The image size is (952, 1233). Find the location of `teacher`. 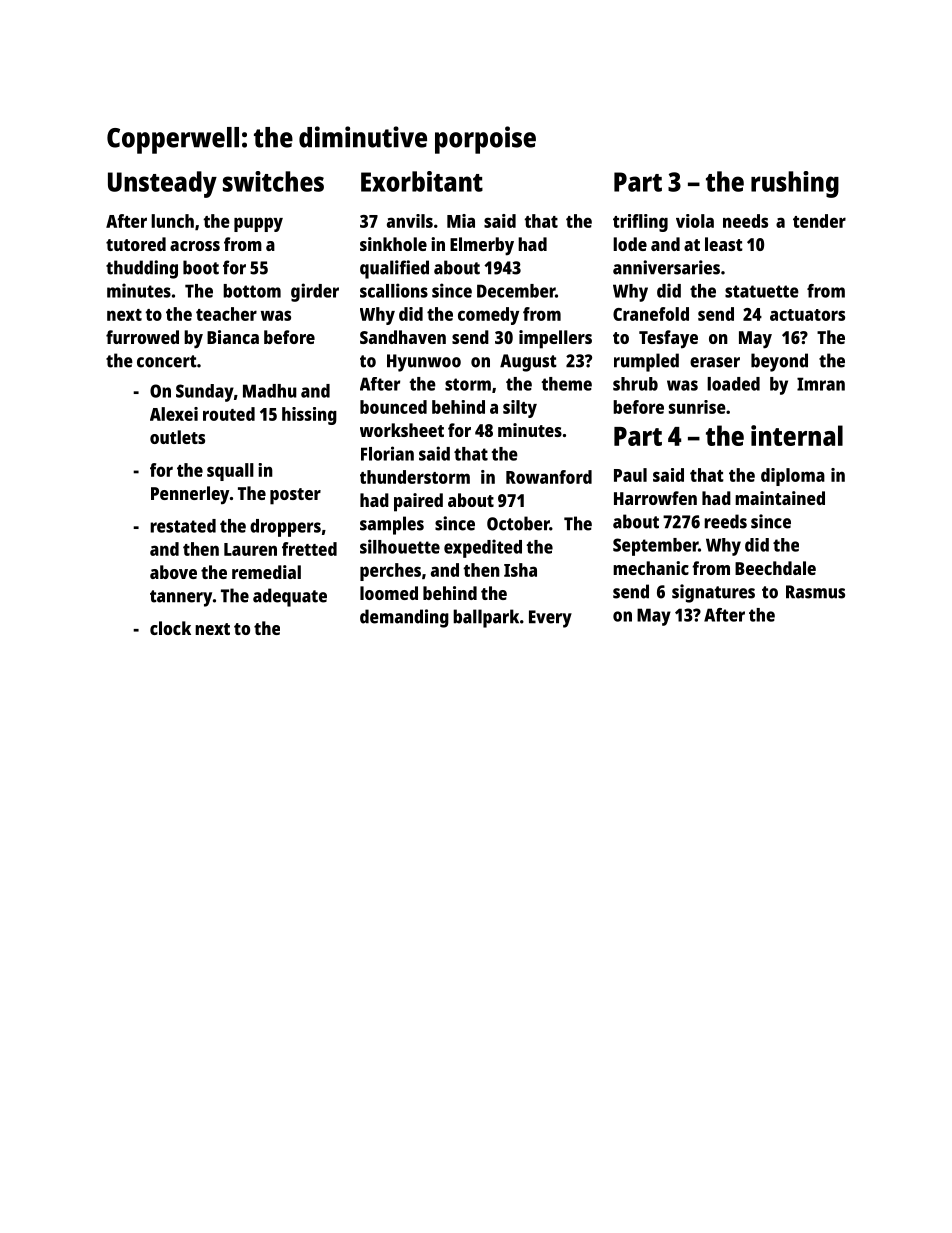

teacher is located at coordinates (226, 314).
